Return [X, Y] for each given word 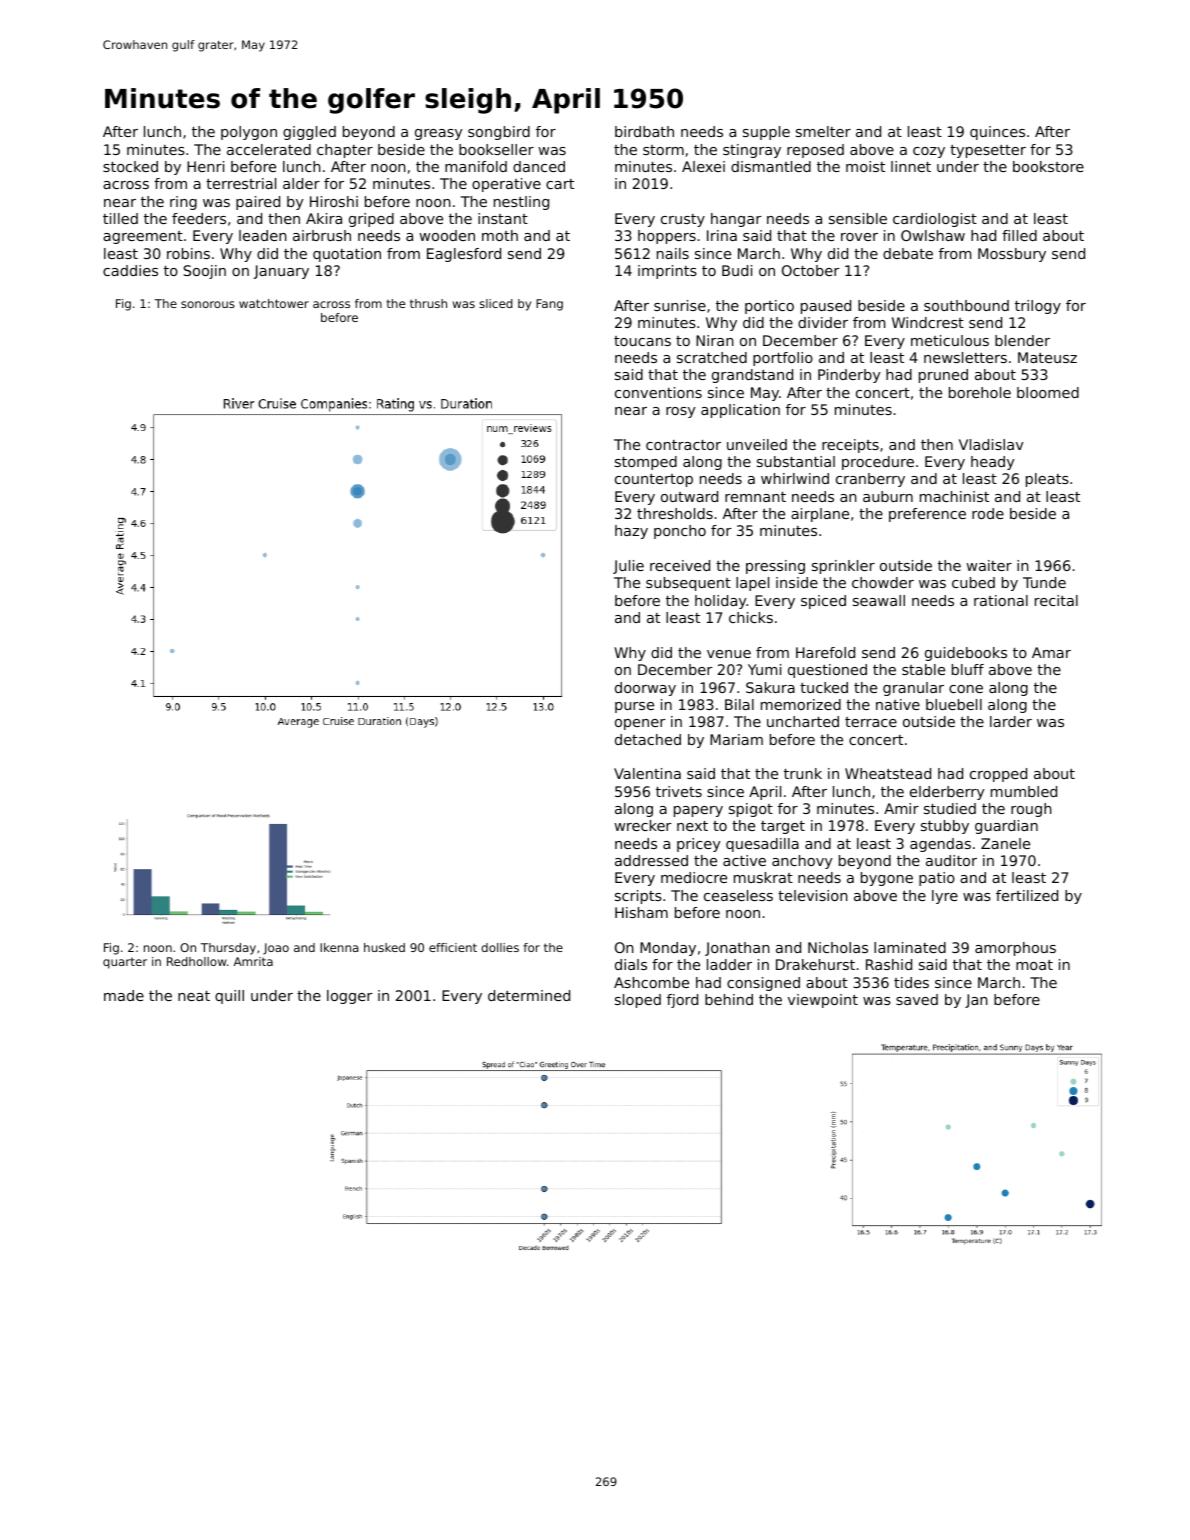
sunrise [680, 305]
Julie [628, 567]
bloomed [1048, 392]
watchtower [274, 303]
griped [371, 220]
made [124, 995]
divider [823, 322]
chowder [883, 582]
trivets [679, 791]
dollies [500, 947]
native [898, 704]
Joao [276, 949]
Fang [549, 305]
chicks [751, 617]
